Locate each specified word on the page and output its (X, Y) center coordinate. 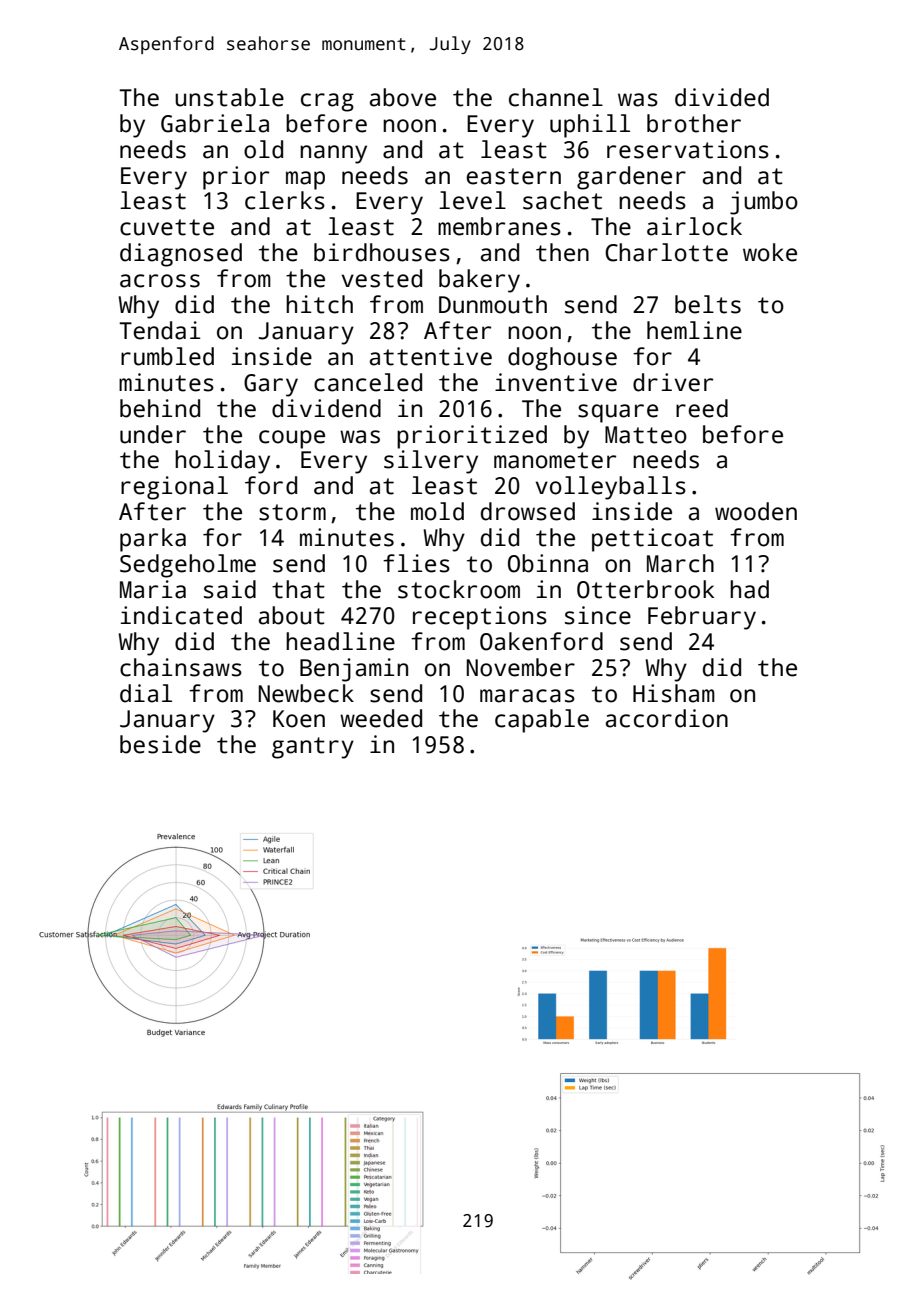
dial (146, 693)
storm (292, 512)
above (403, 97)
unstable (229, 97)
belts (708, 304)
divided (722, 97)
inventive (556, 382)
